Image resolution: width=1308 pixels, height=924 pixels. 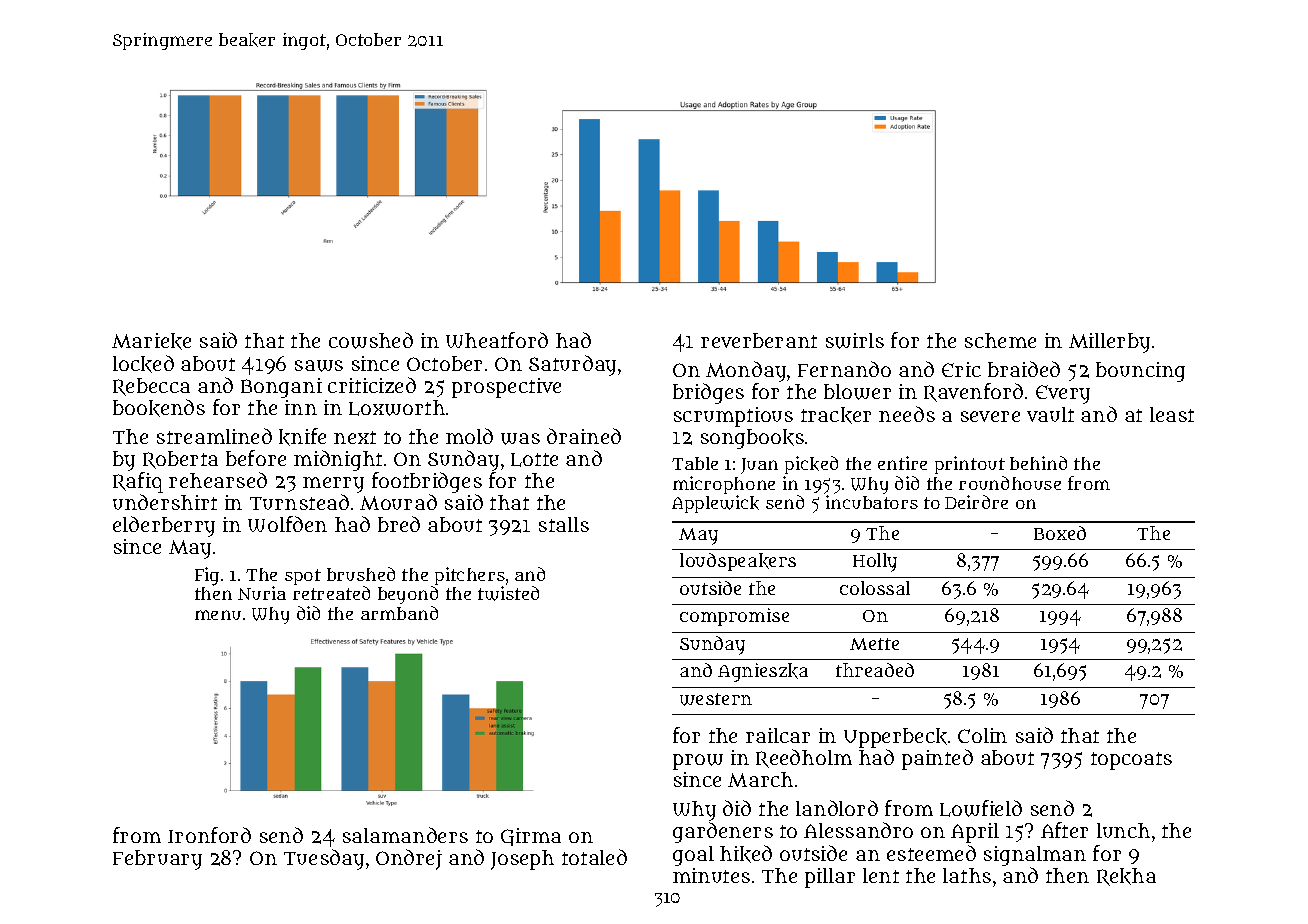 I want to click on Ondrej, so click(x=409, y=859).
